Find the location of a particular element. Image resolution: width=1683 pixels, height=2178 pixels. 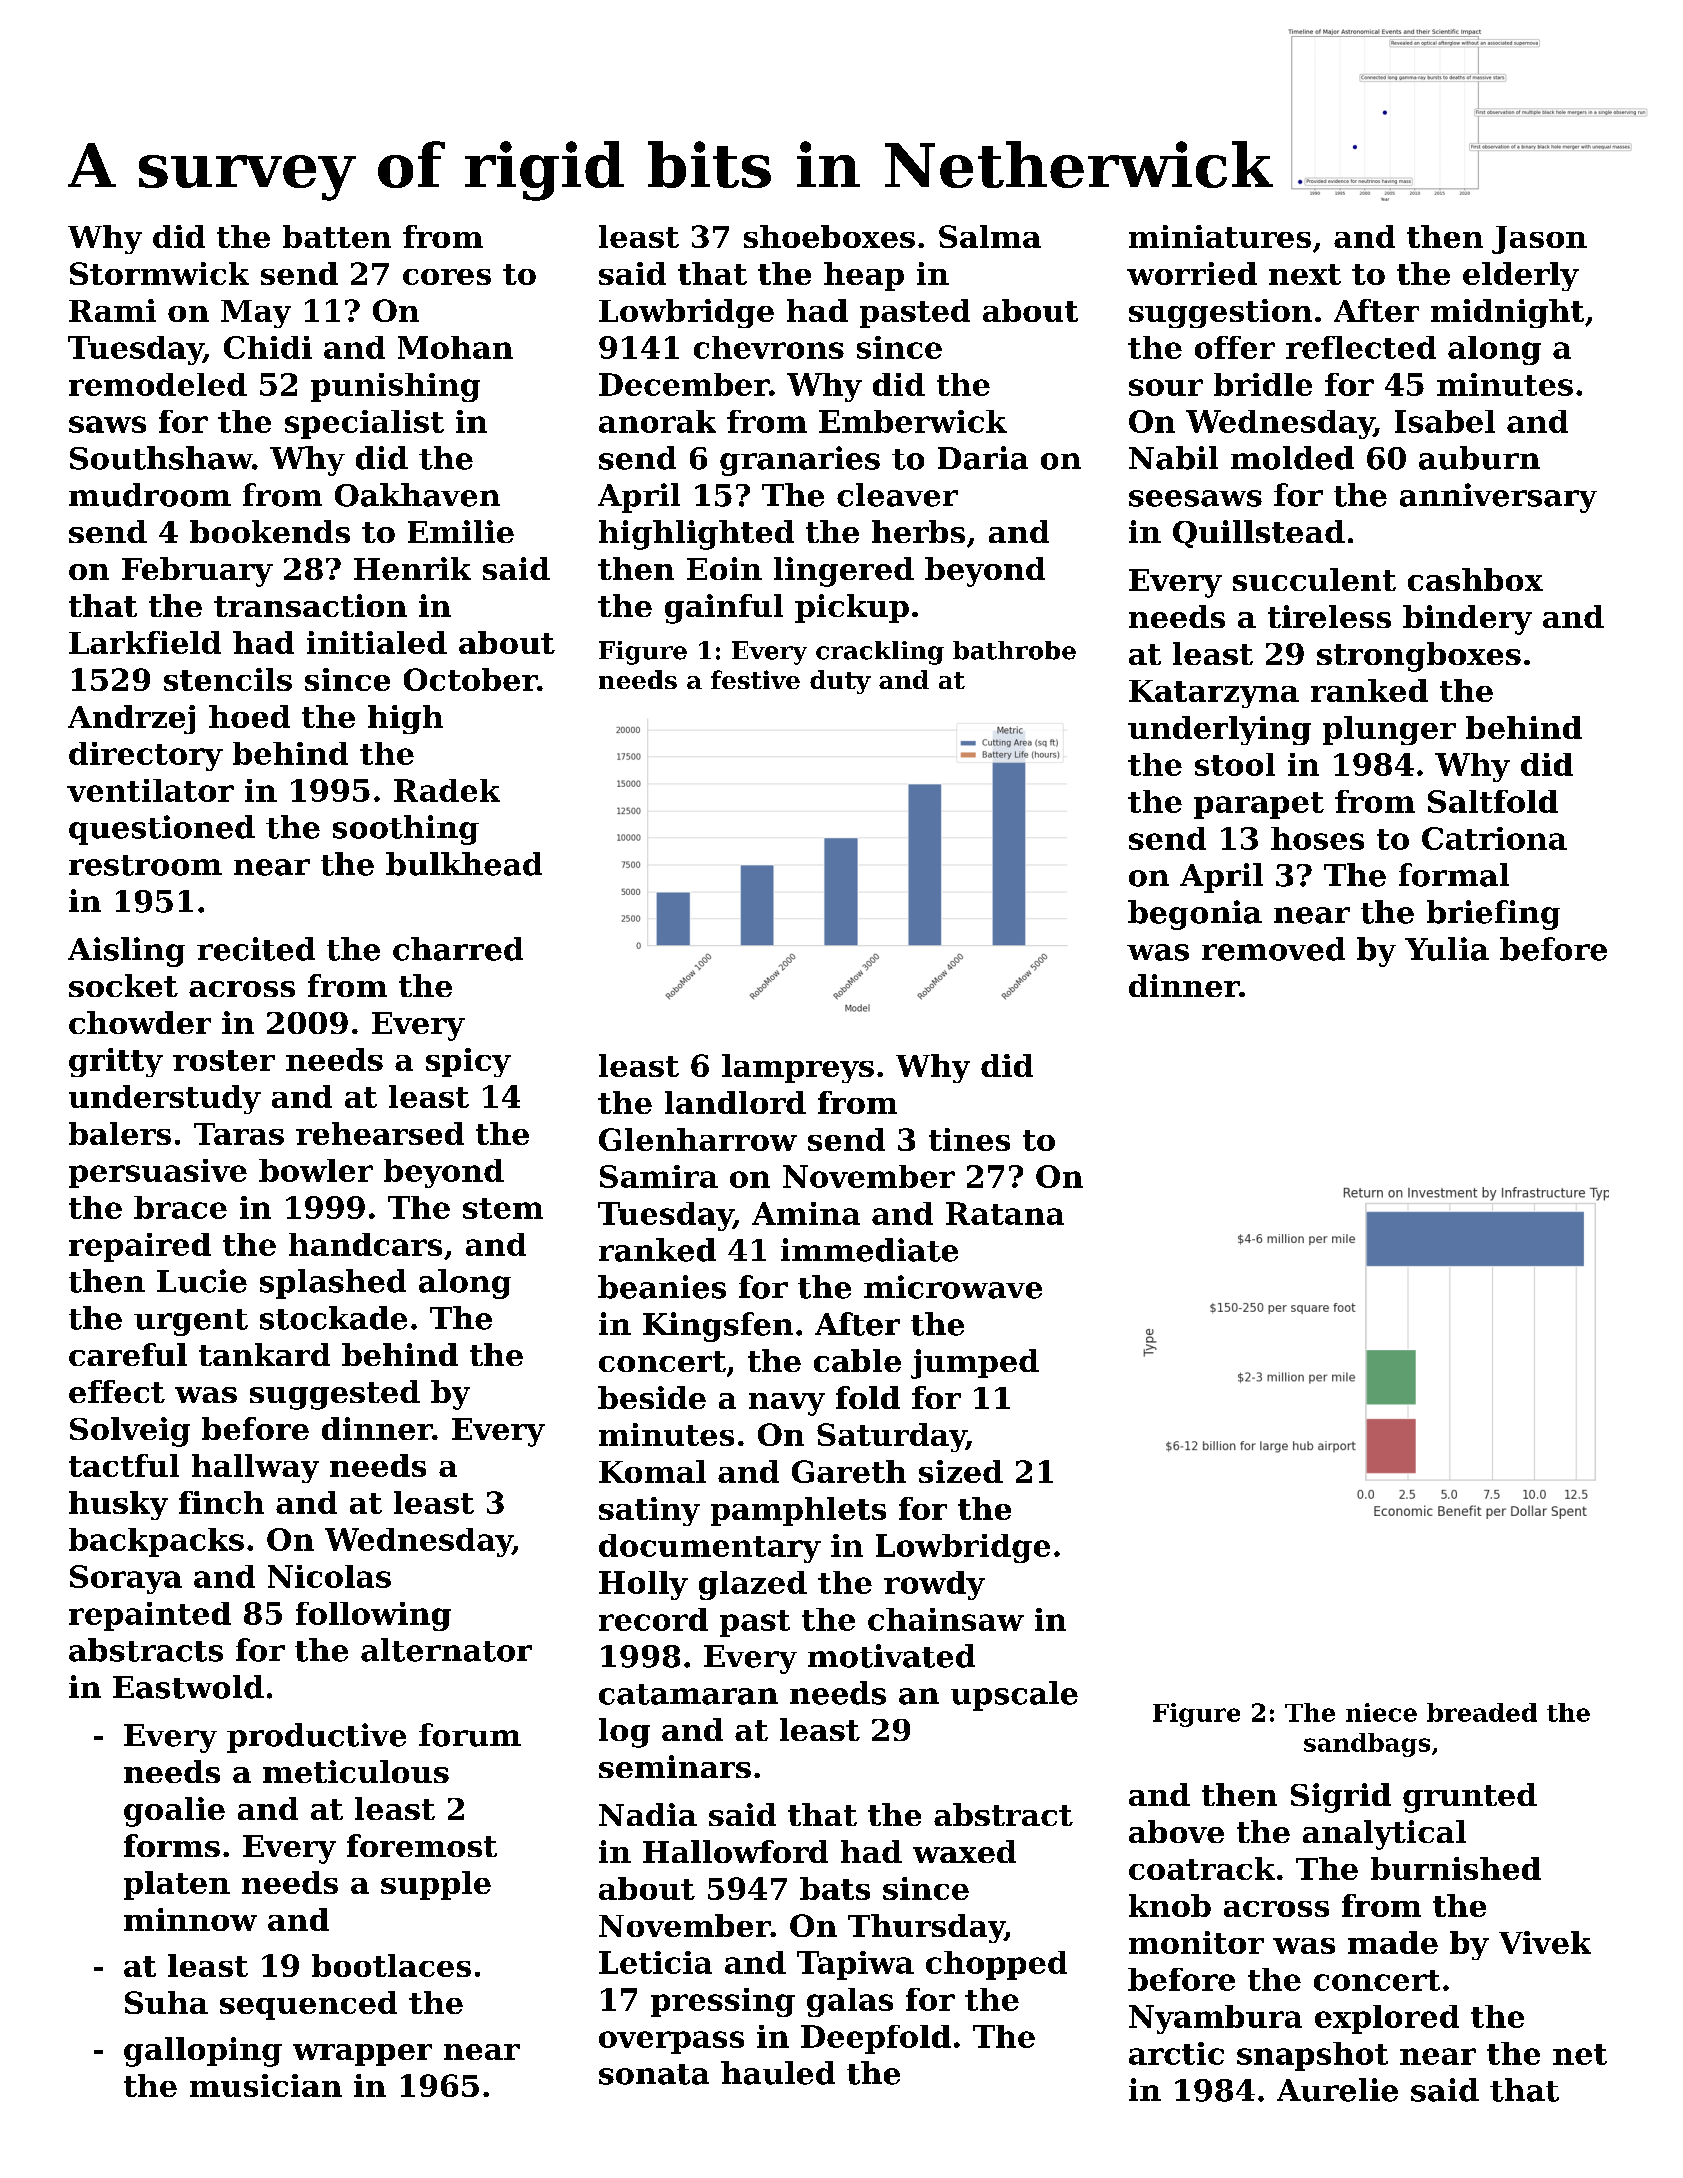

hauled is located at coordinates (778, 2073).
